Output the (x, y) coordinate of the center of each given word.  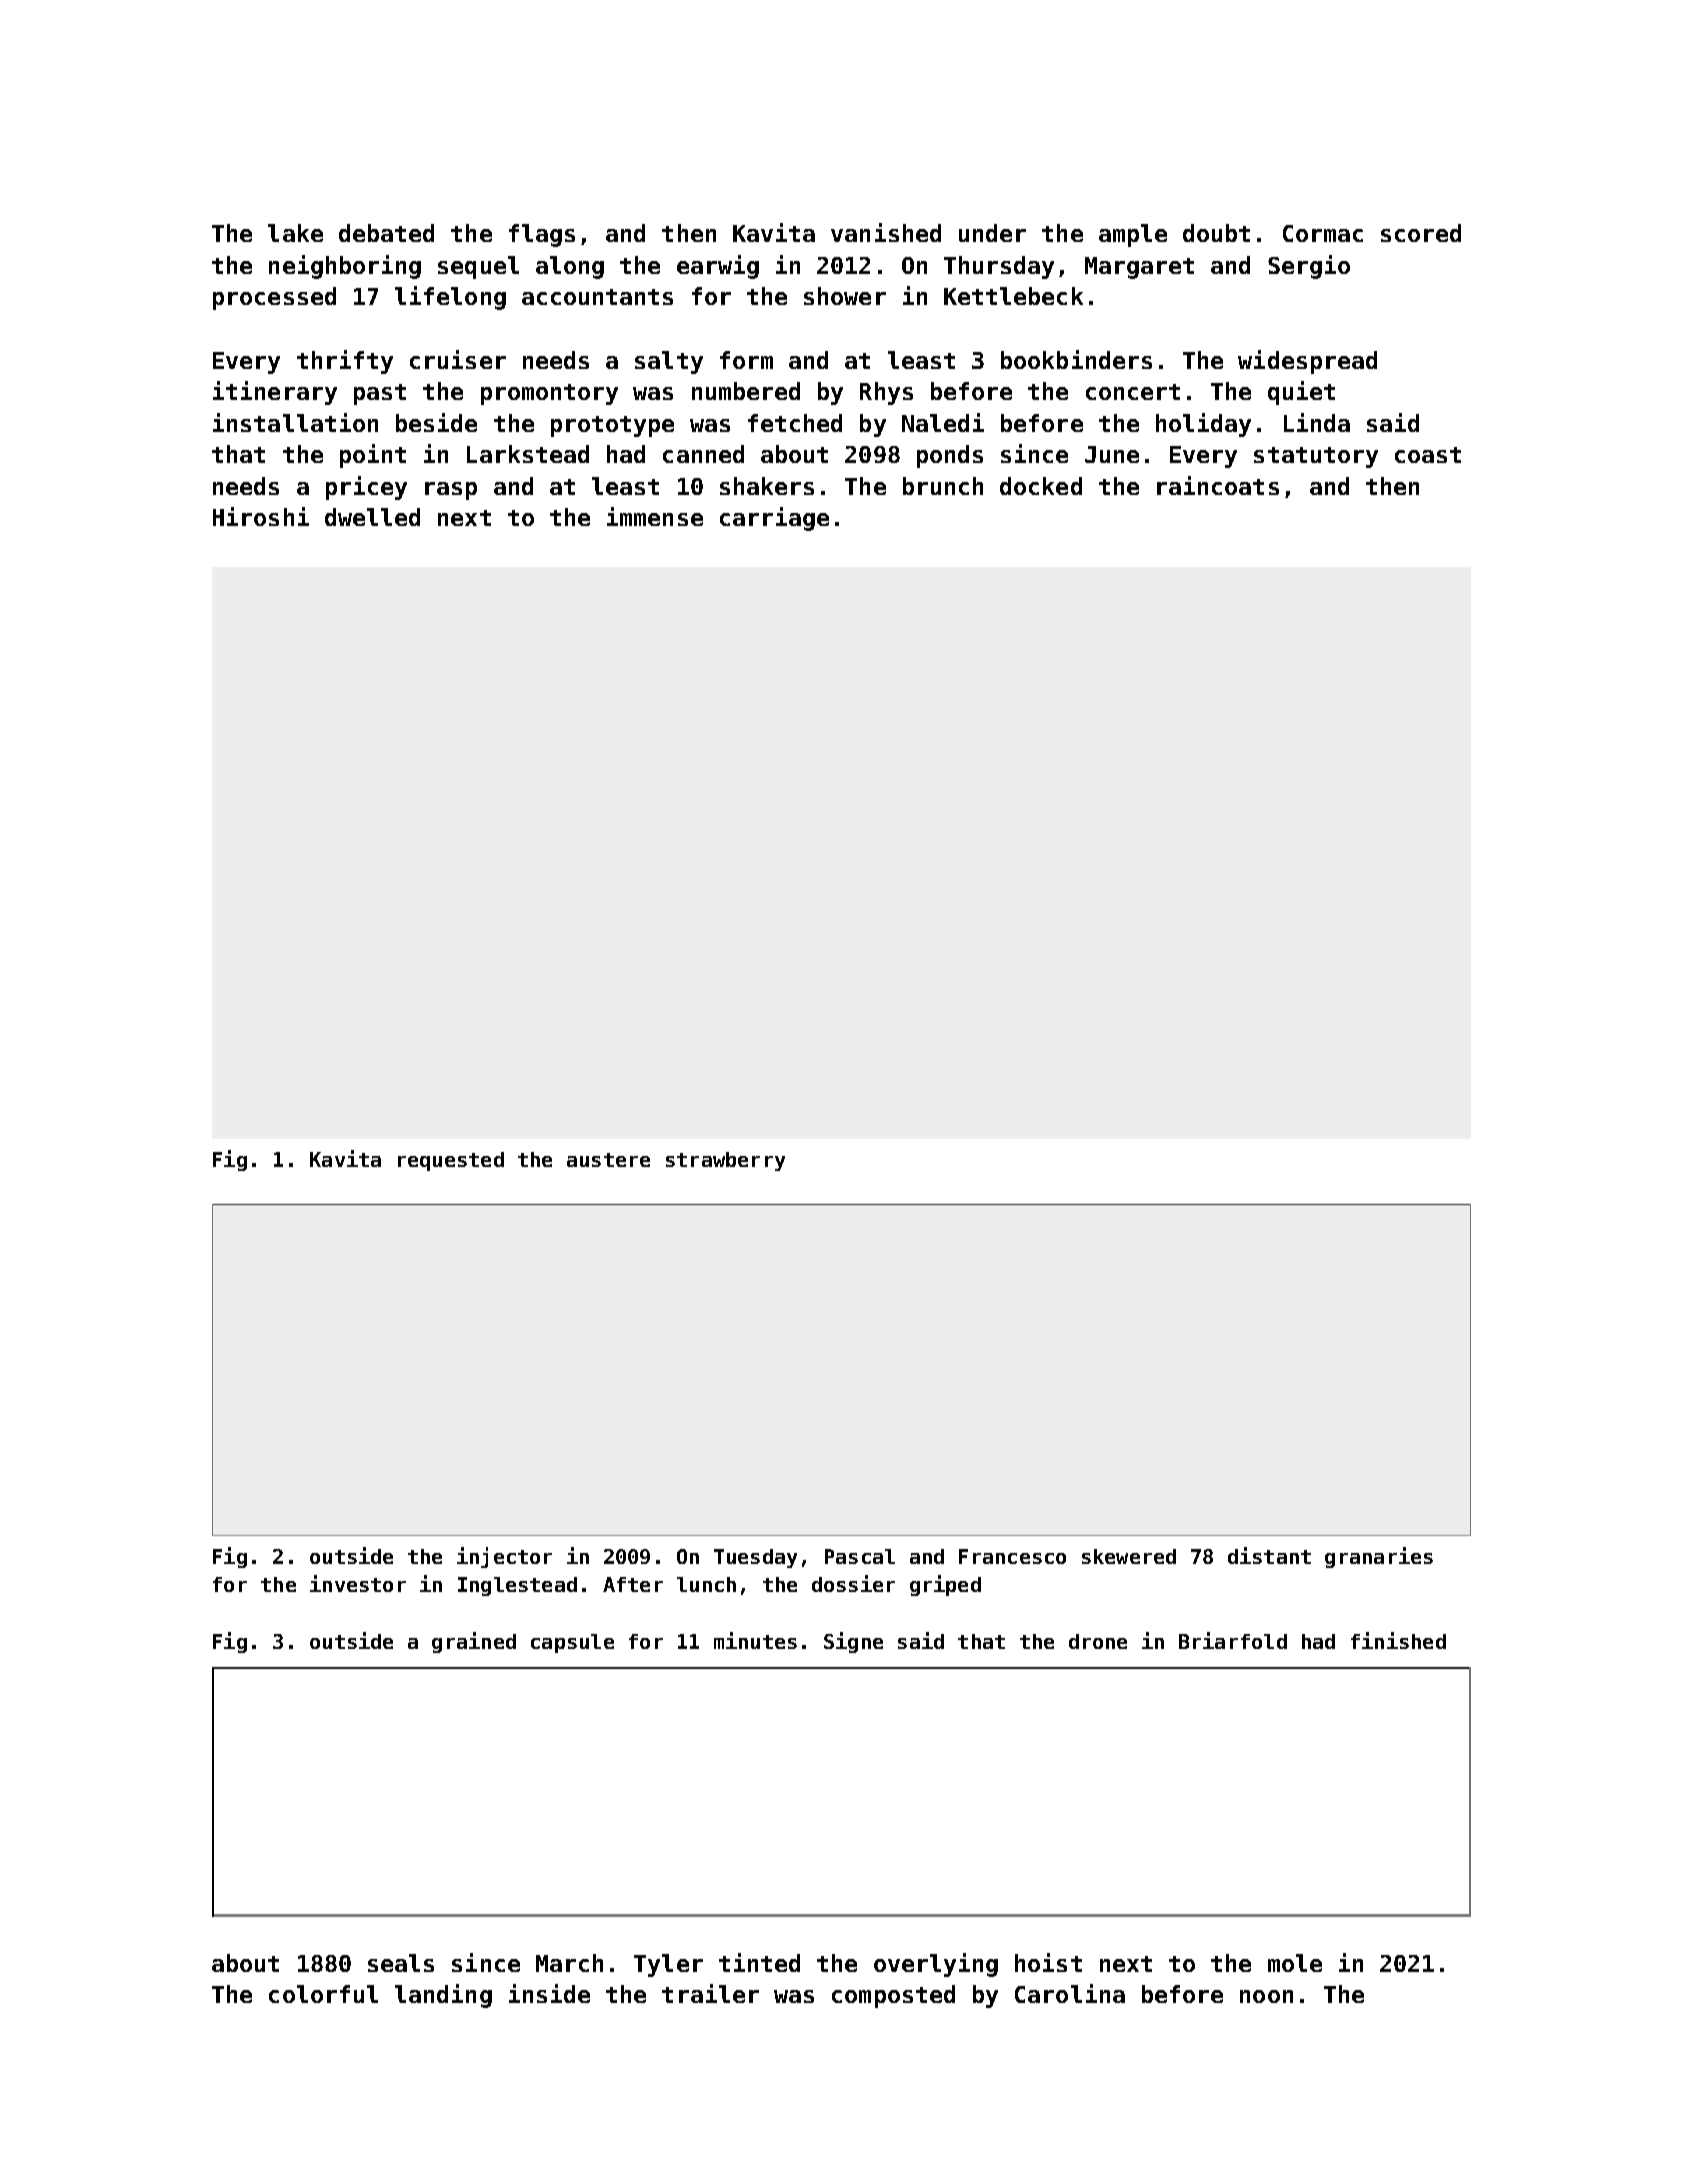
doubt (1216, 233)
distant (1269, 1555)
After (633, 1584)
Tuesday (755, 1558)
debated (386, 233)
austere (608, 1160)
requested (451, 1161)
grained (474, 1642)
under (992, 233)
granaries (1379, 1557)
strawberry (725, 1161)
